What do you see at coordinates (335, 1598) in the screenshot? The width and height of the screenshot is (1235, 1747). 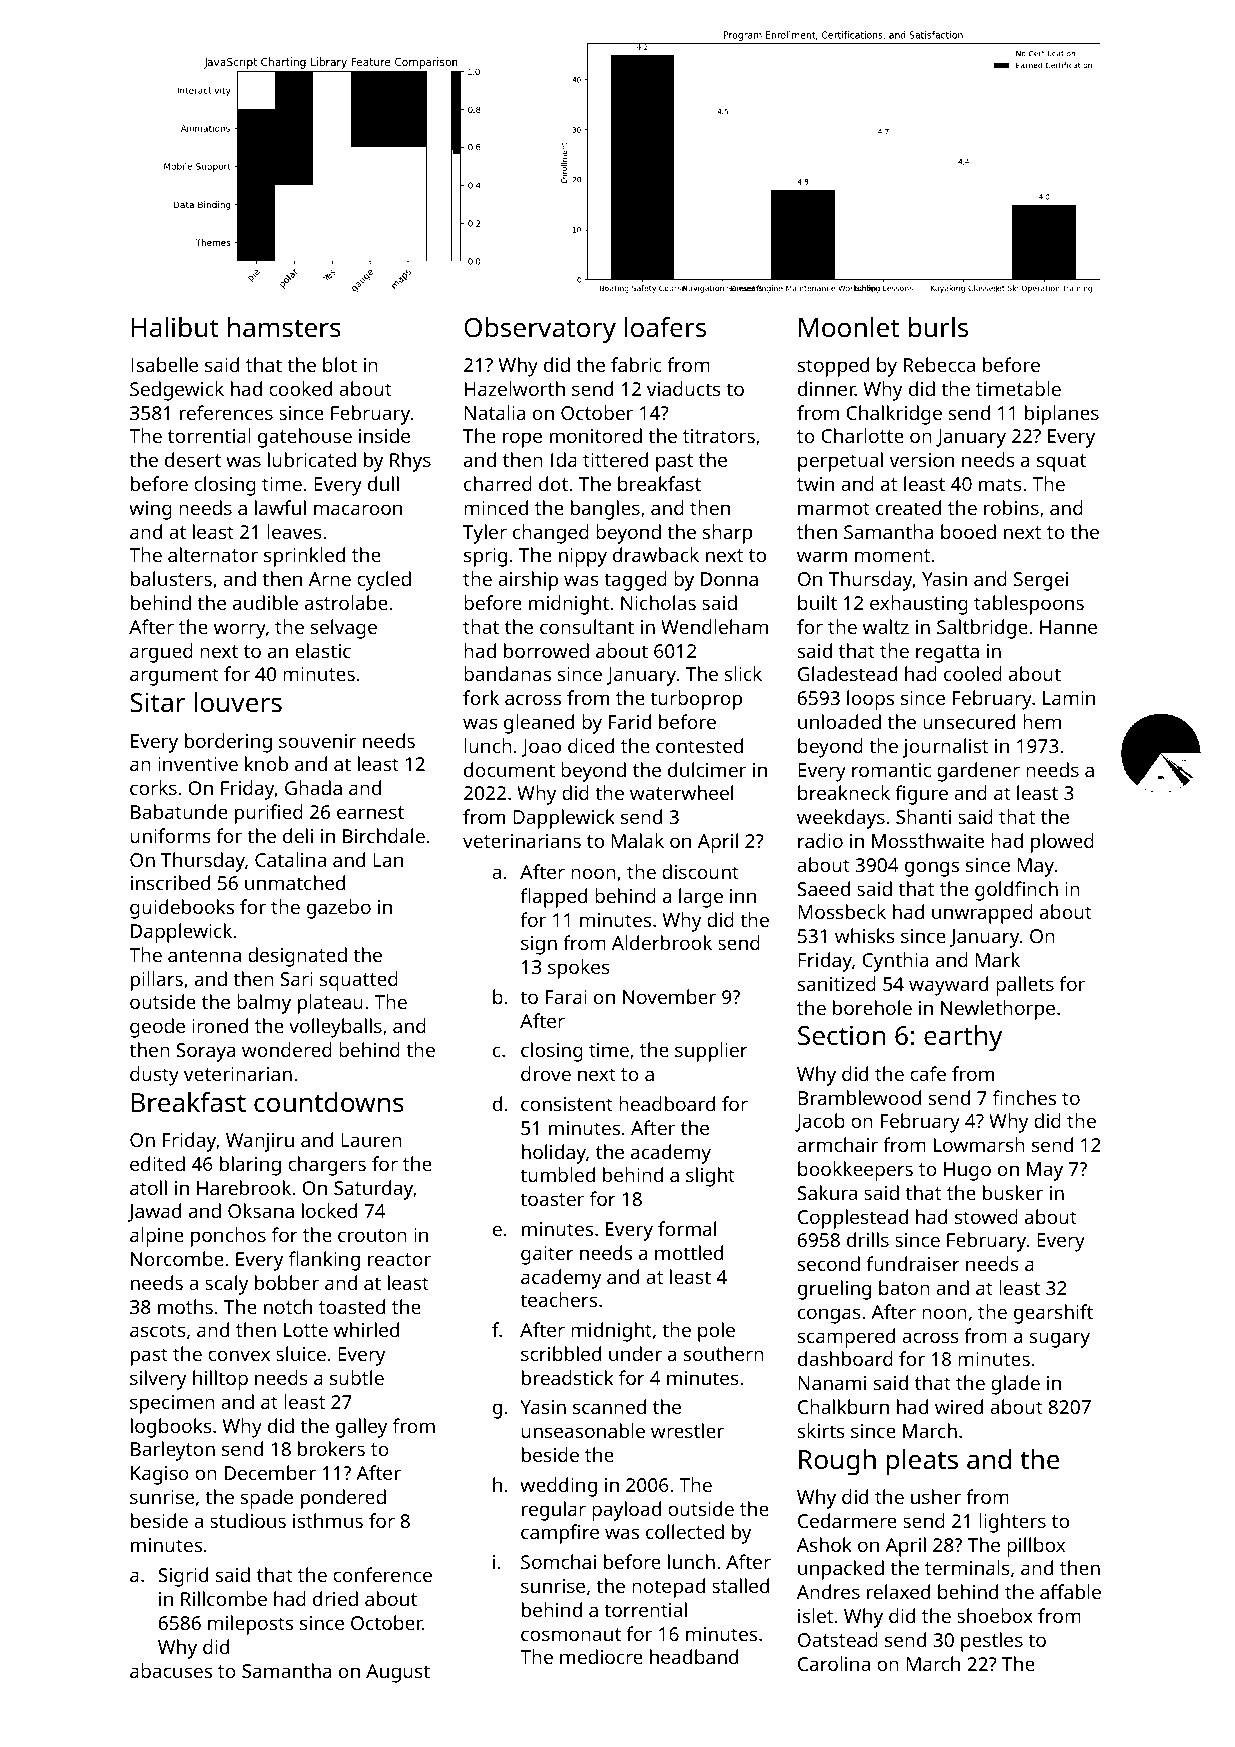 I see `dried` at bounding box center [335, 1598].
